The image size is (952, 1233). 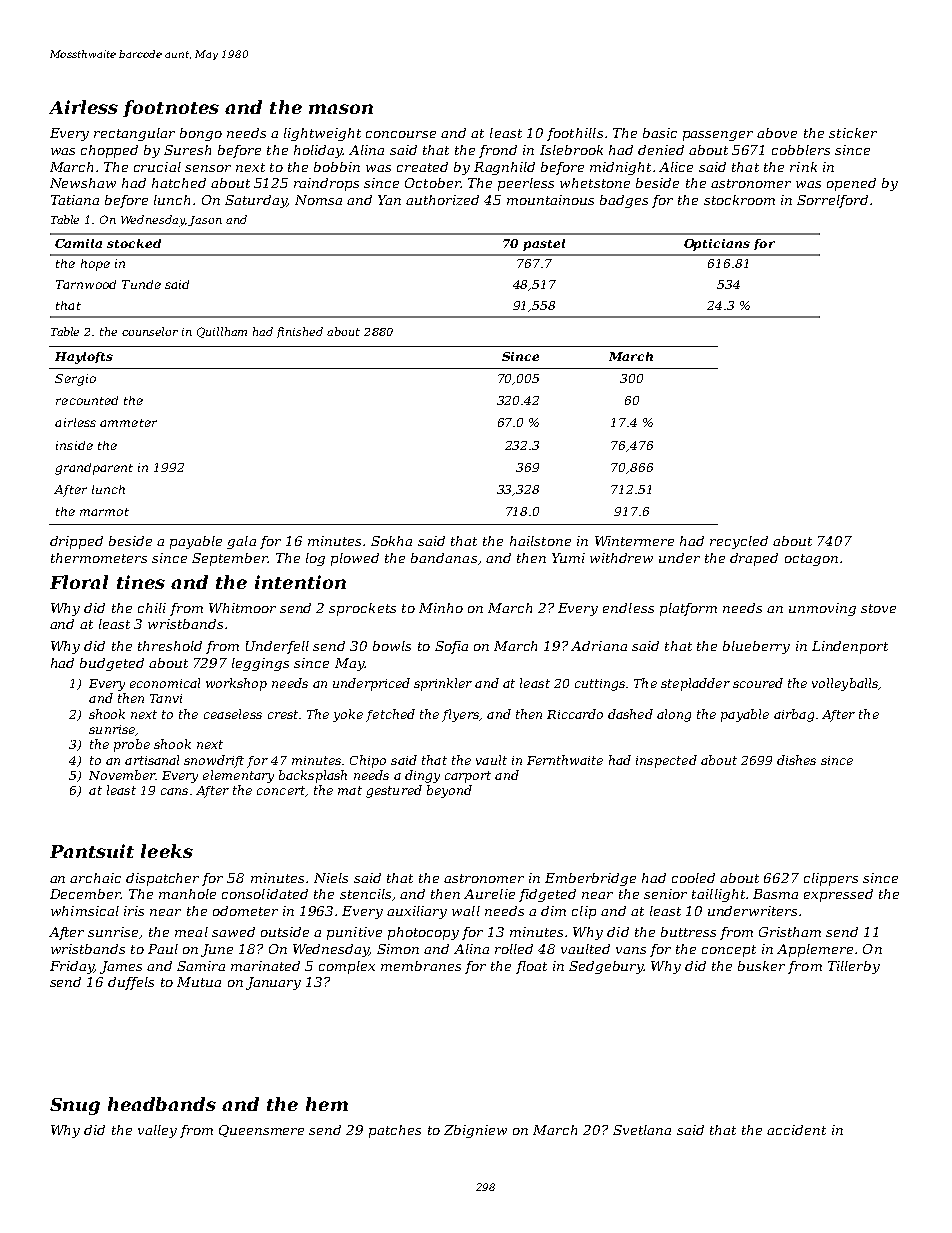 I want to click on ammeter, so click(x=128, y=423).
